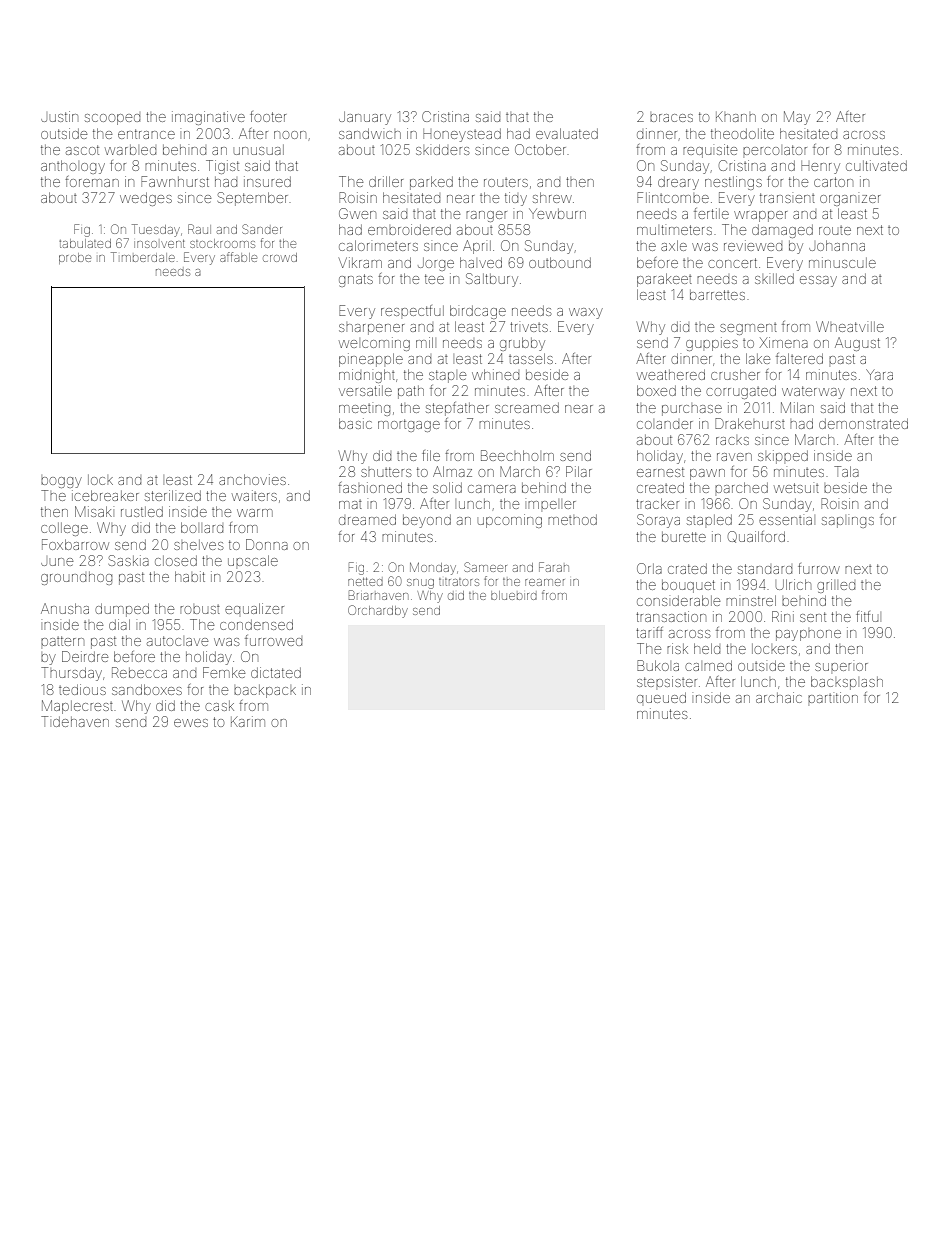  Describe the element at coordinates (85, 243) in the document. I see `tabulated` at that location.
